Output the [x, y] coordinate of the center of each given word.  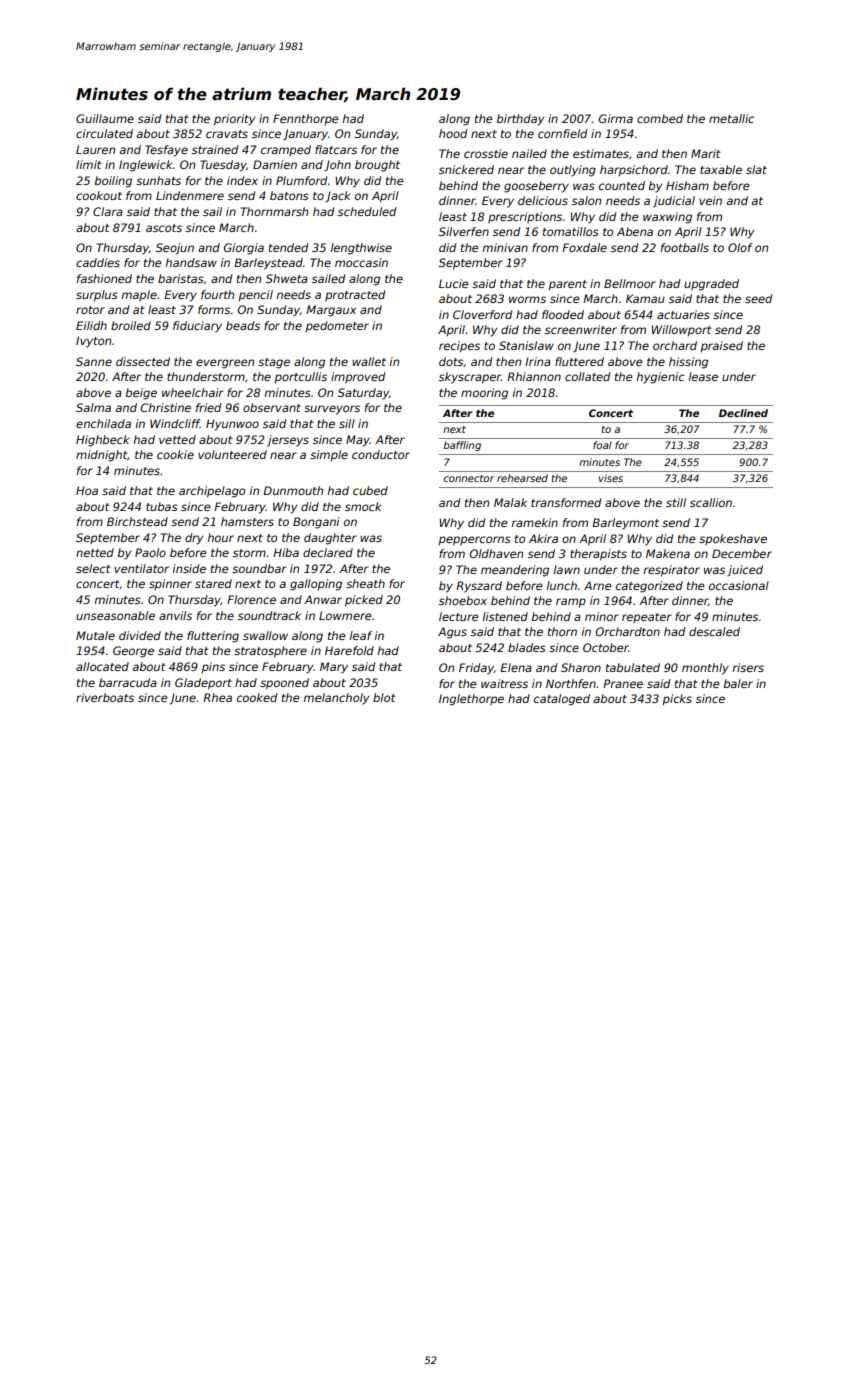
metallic [731, 118]
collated [587, 376]
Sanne [94, 361]
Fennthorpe [305, 119]
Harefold [349, 650]
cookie [175, 454]
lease [703, 376]
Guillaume [105, 118]
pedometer [337, 326]
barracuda [128, 682]
